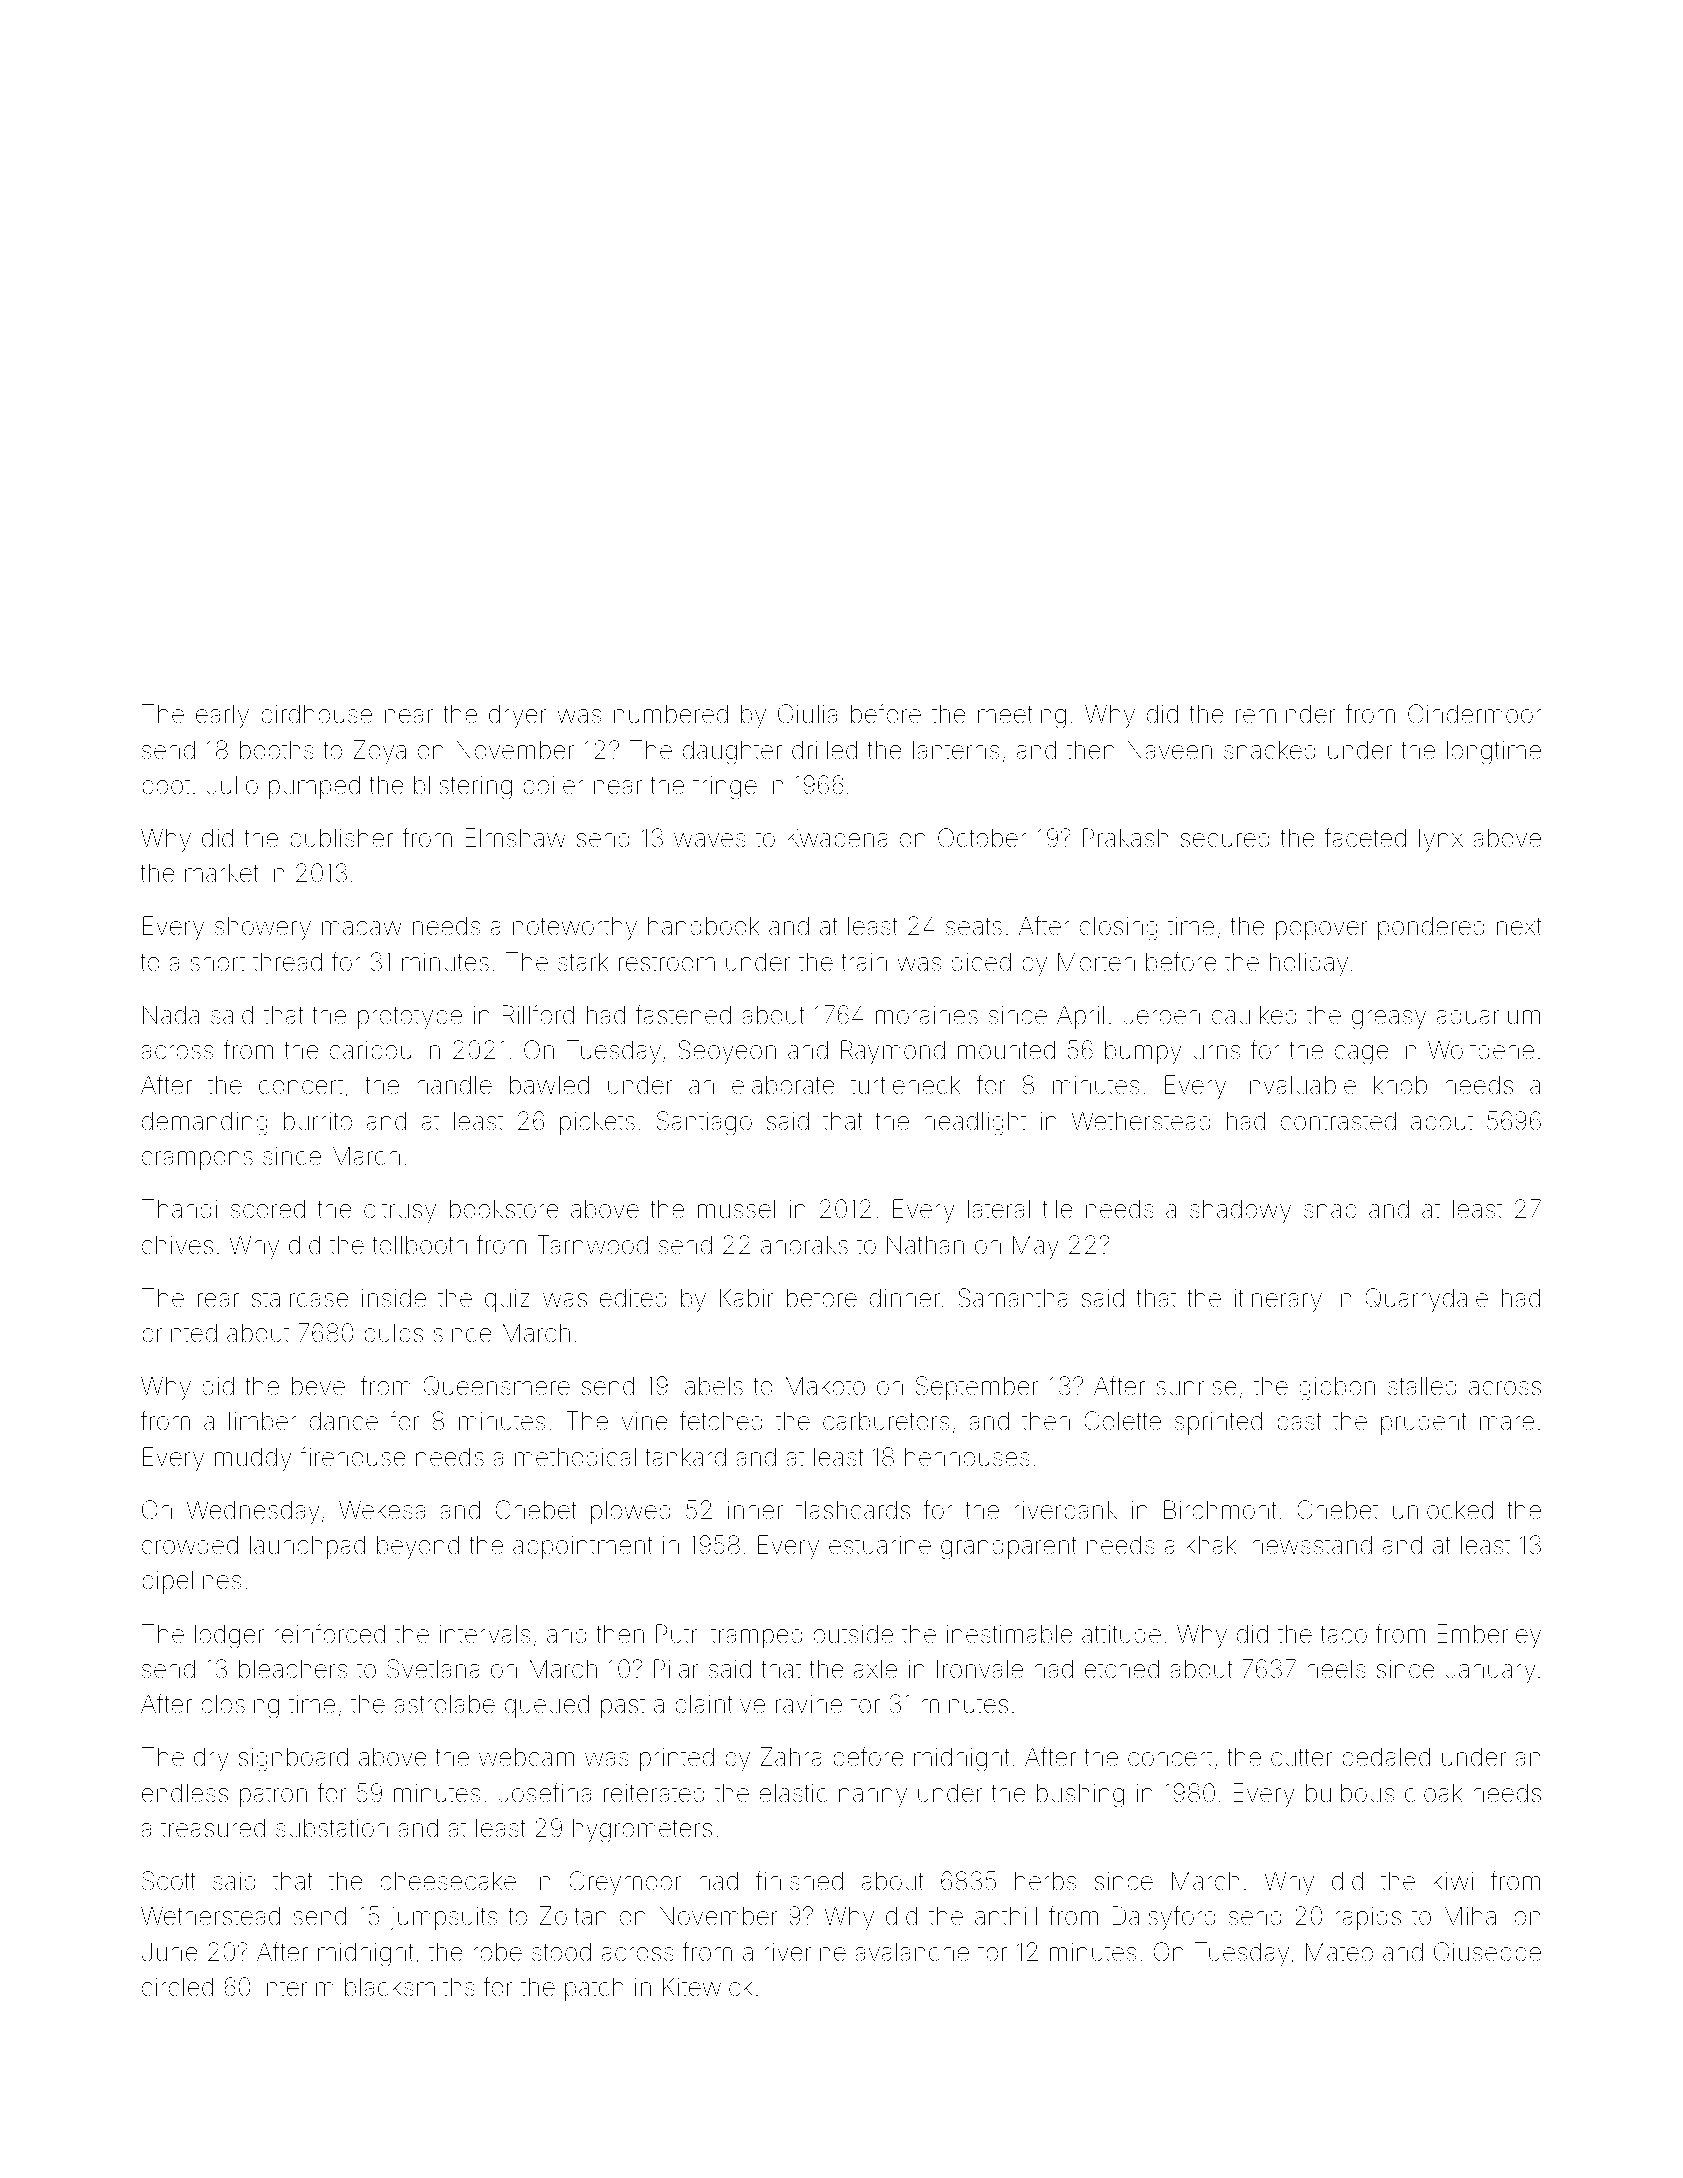 The image size is (1683, 2178). What do you see at coordinates (747, 1298) in the screenshot?
I see `Kabir` at bounding box center [747, 1298].
